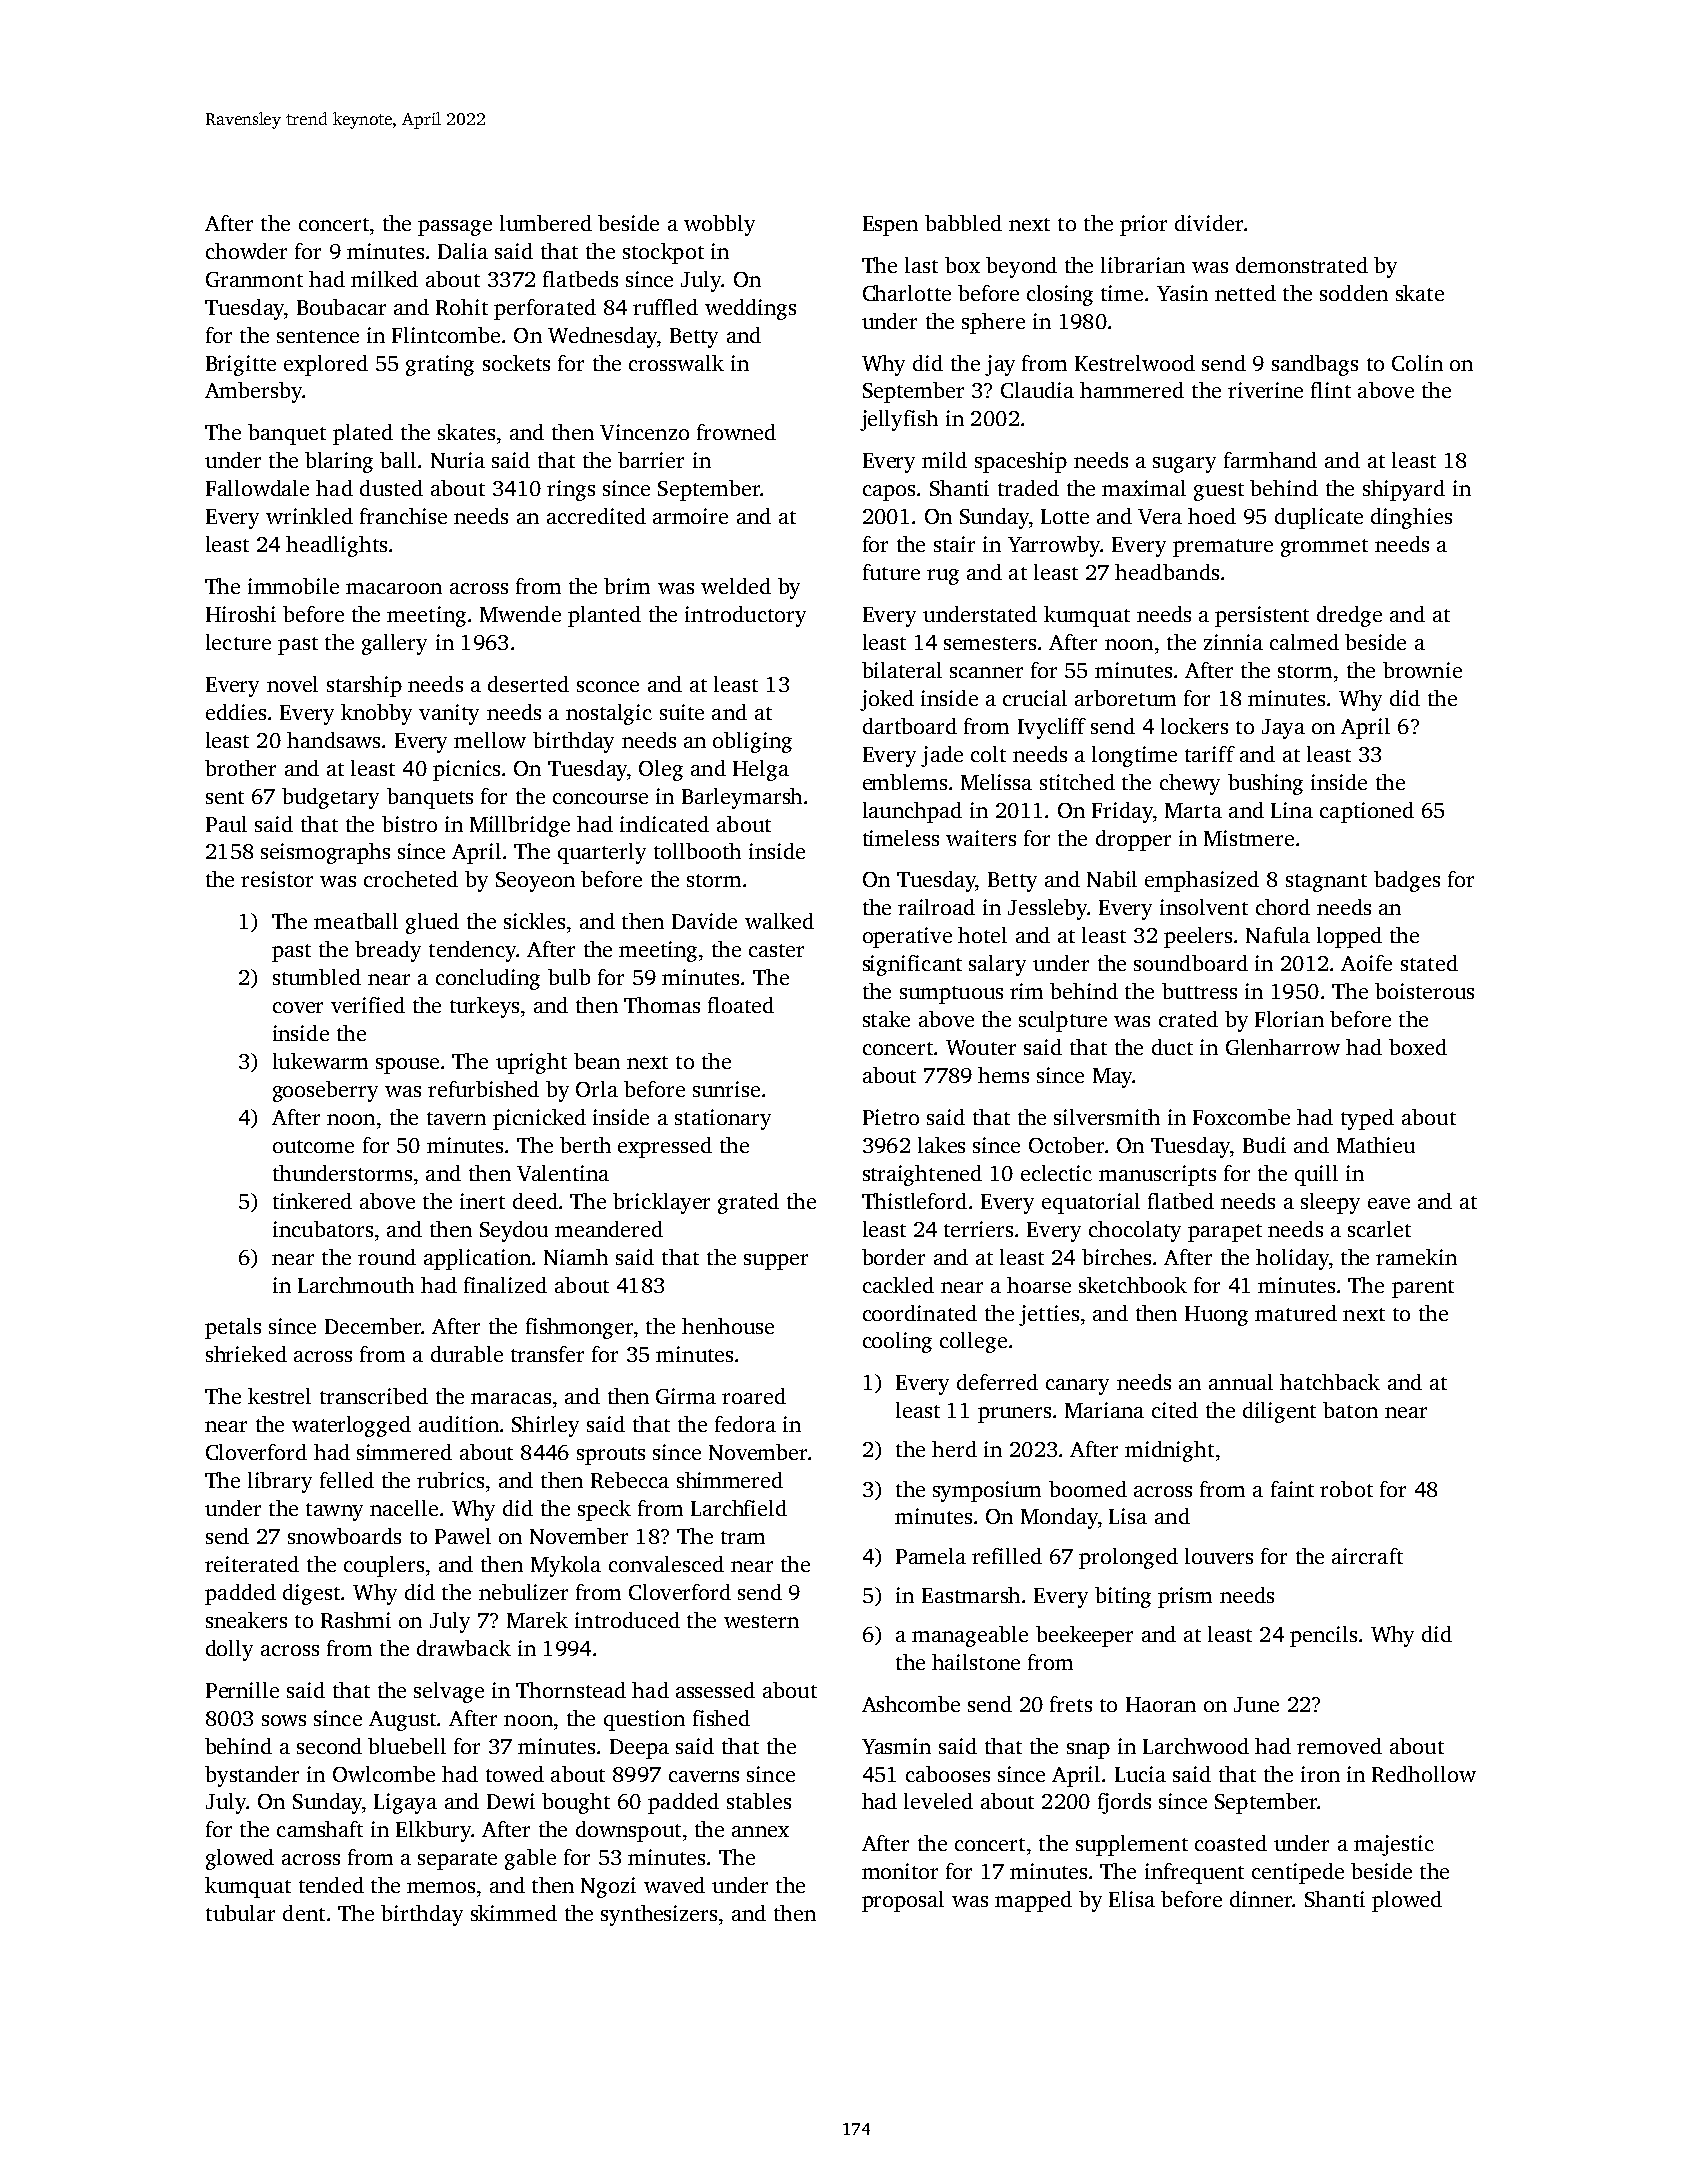 This screenshot has width=1683, height=2178. Describe the element at coordinates (240, 1913) in the screenshot. I see `tubular` at that location.
